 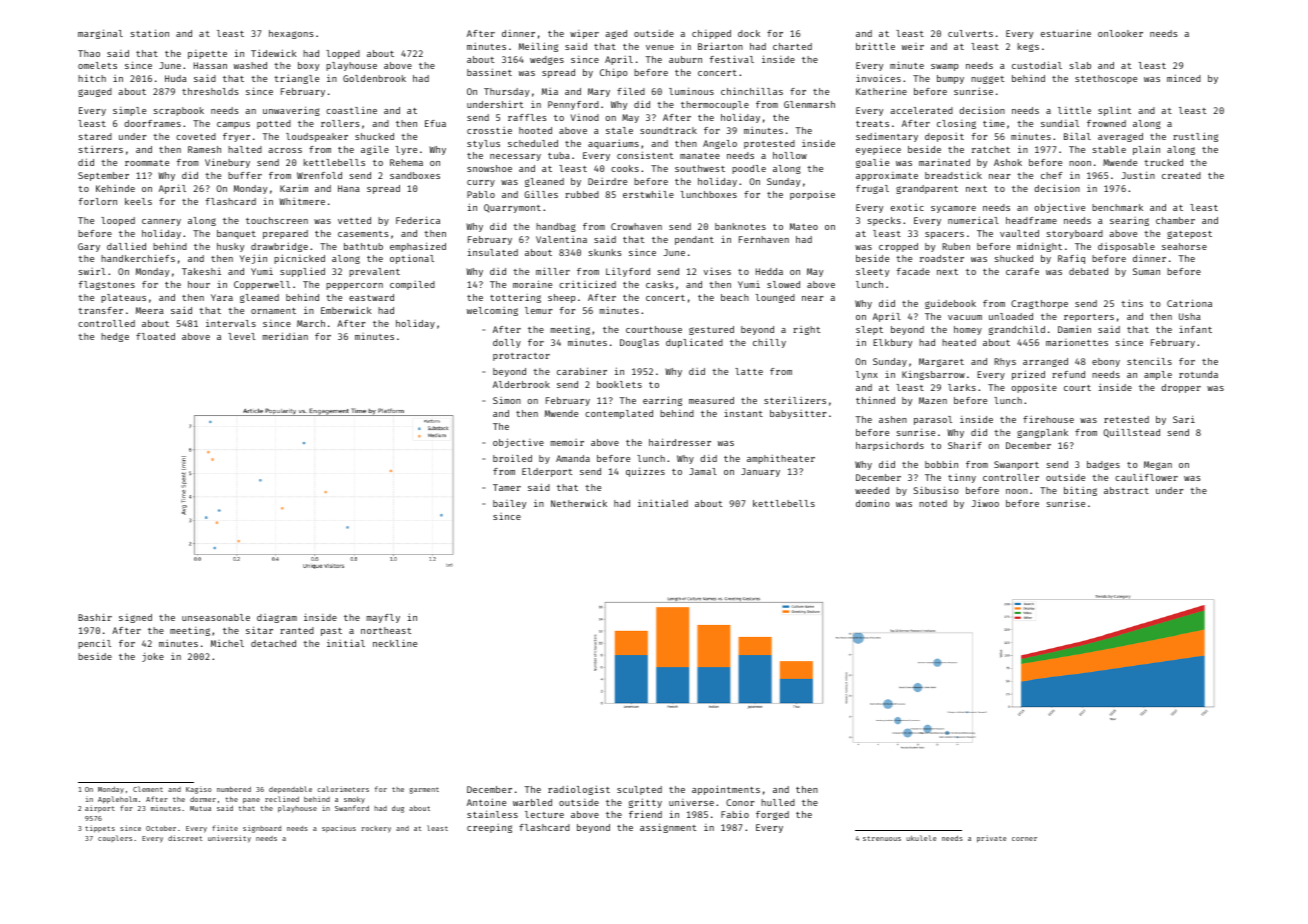 What do you see at coordinates (346, 310) in the image?
I see `Emberwick` at bounding box center [346, 310].
